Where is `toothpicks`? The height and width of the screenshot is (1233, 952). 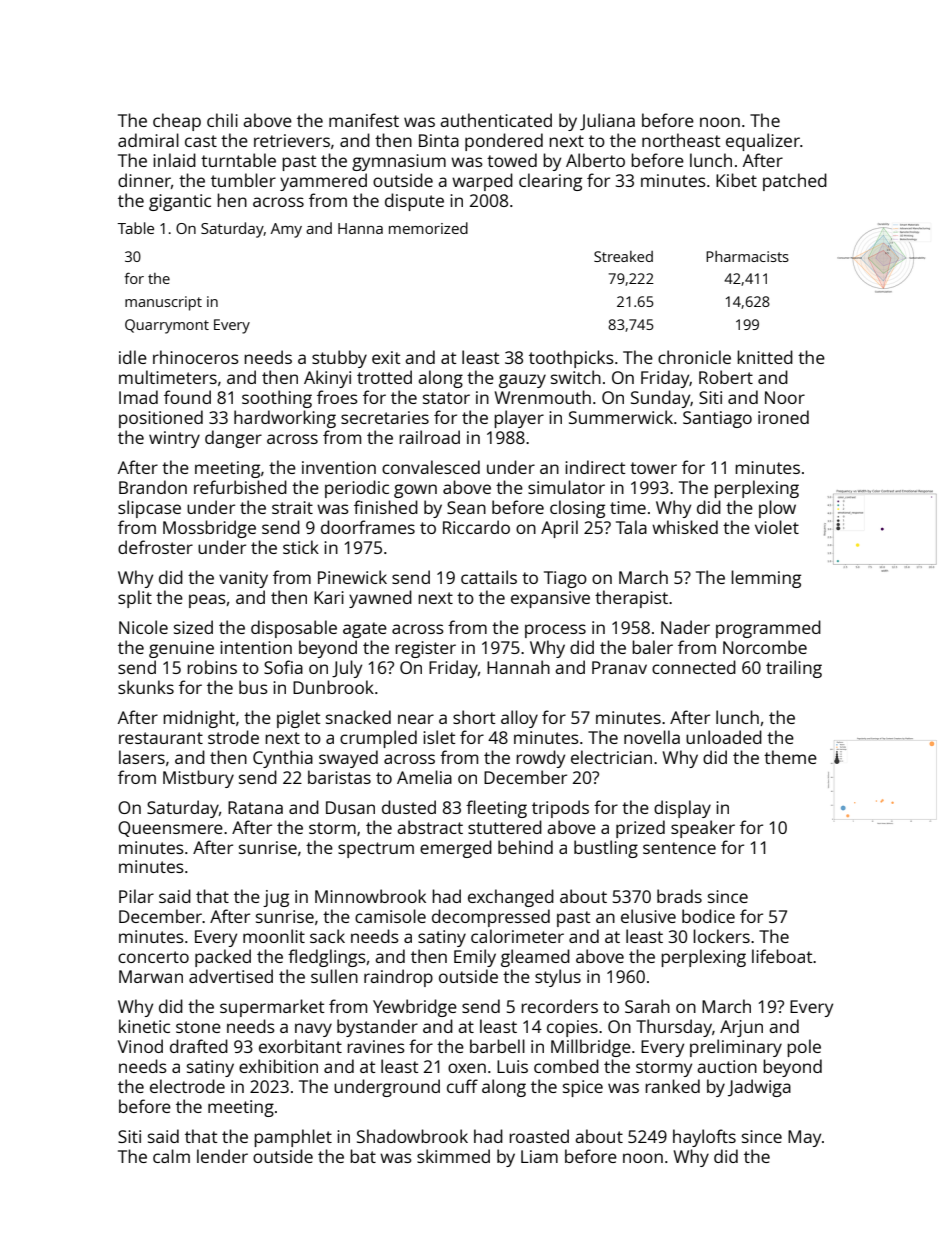
toothpicks is located at coordinates (571, 359).
